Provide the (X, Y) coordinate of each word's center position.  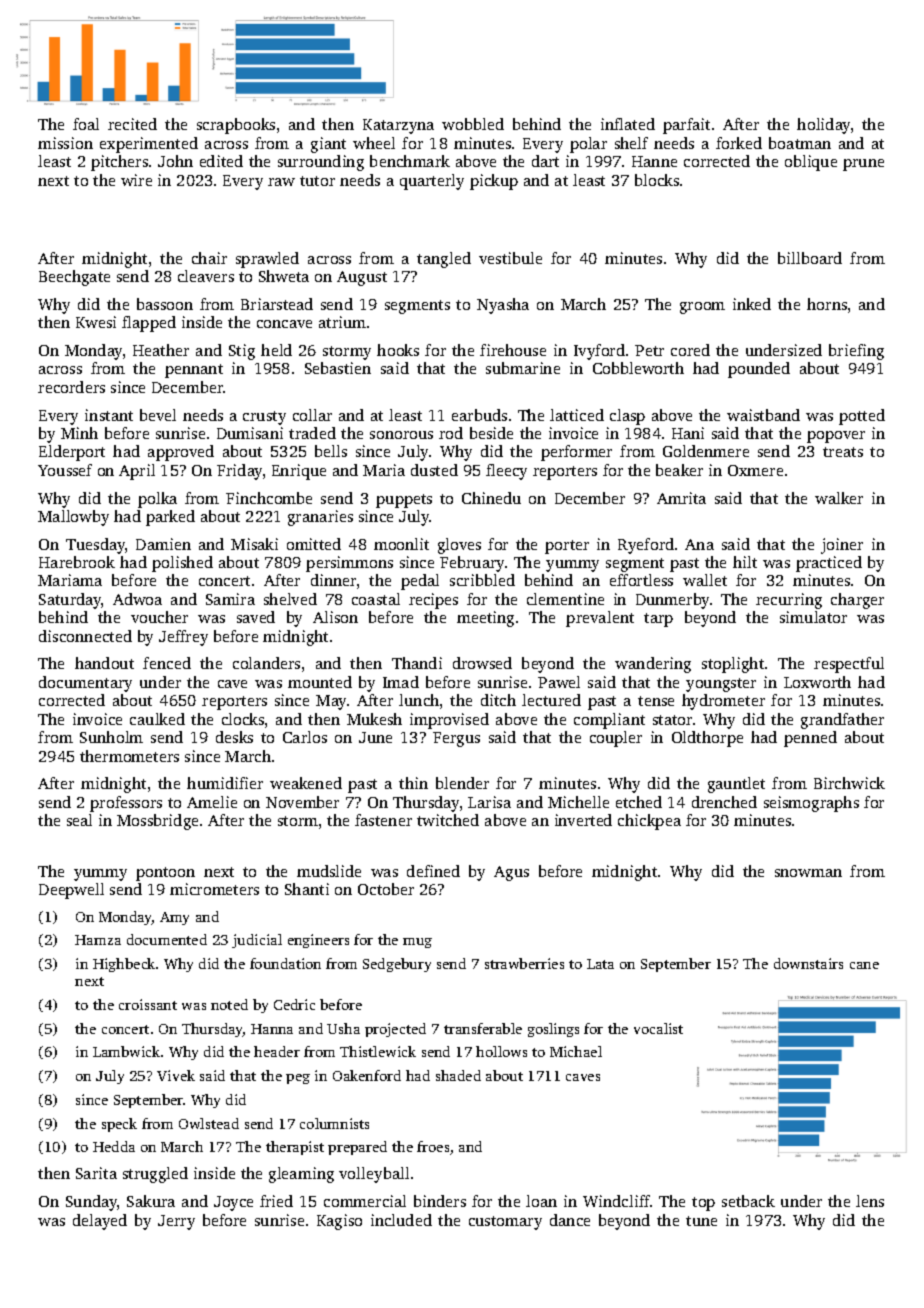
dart (545, 161)
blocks (657, 180)
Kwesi (96, 322)
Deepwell (71, 891)
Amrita (681, 498)
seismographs (811, 804)
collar (312, 415)
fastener (383, 820)
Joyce (233, 1203)
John (175, 161)
